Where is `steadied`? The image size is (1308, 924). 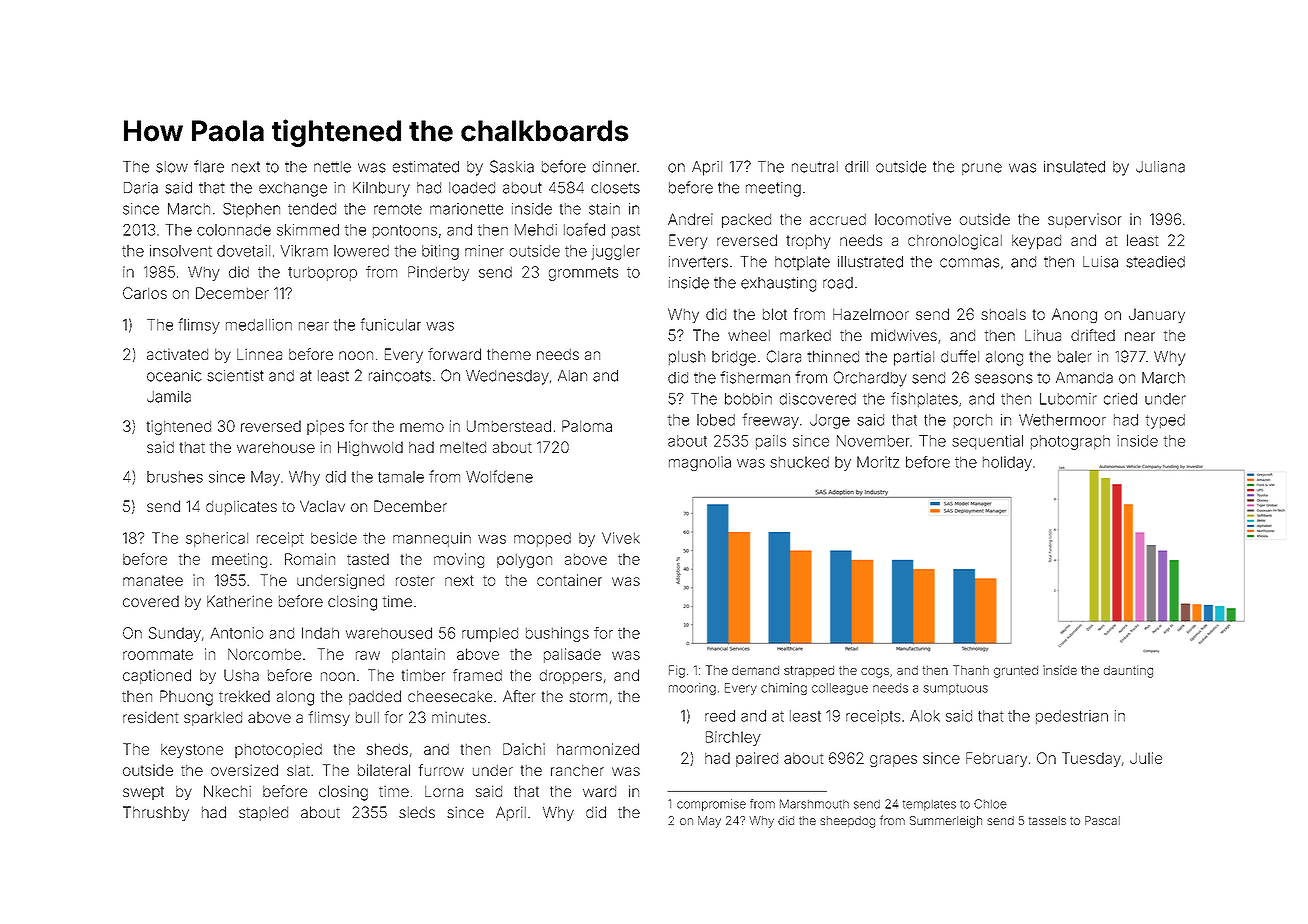 steadied is located at coordinates (1155, 262).
